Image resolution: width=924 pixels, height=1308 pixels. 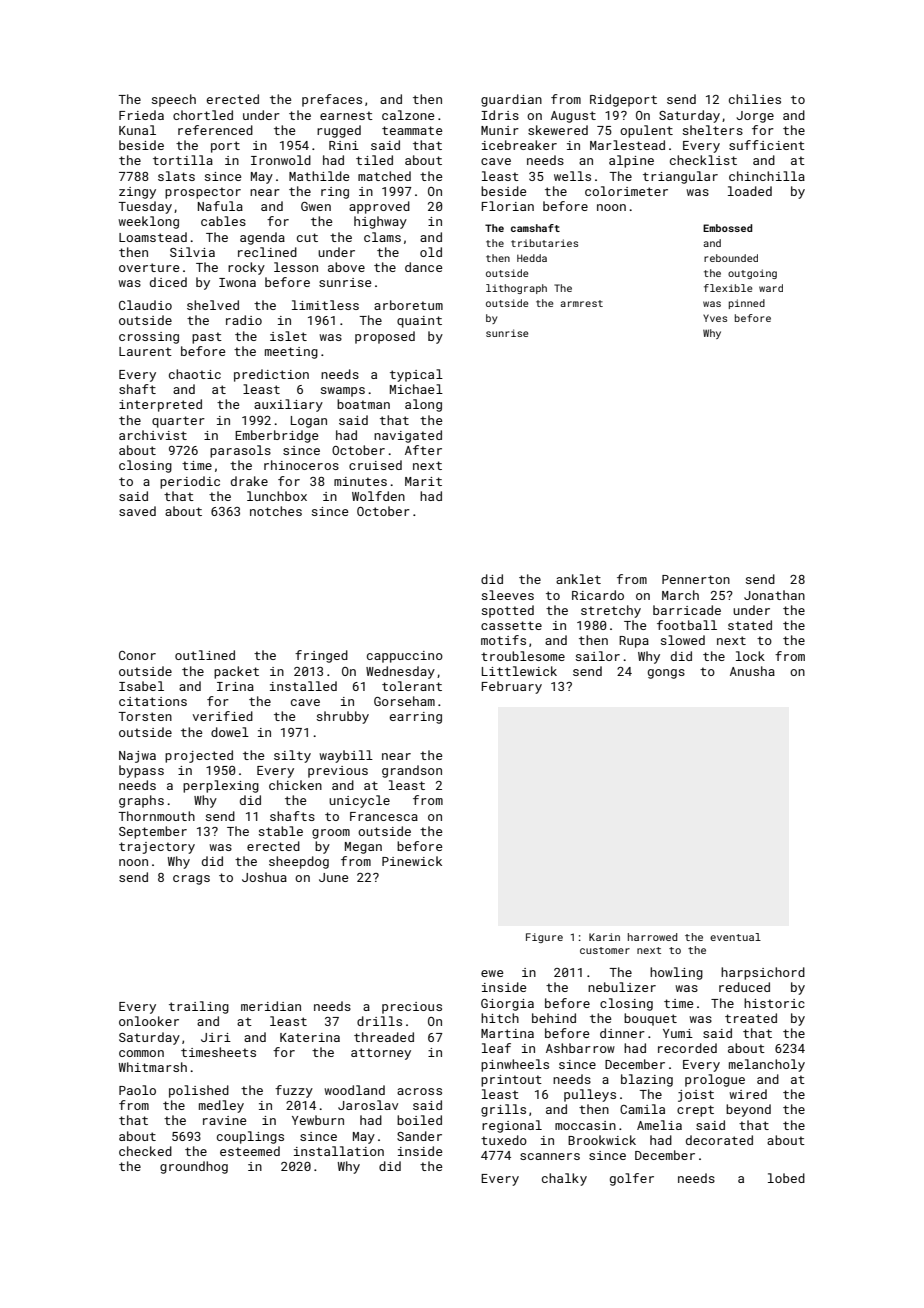 I want to click on chilies, so click(x=755, y=99).
